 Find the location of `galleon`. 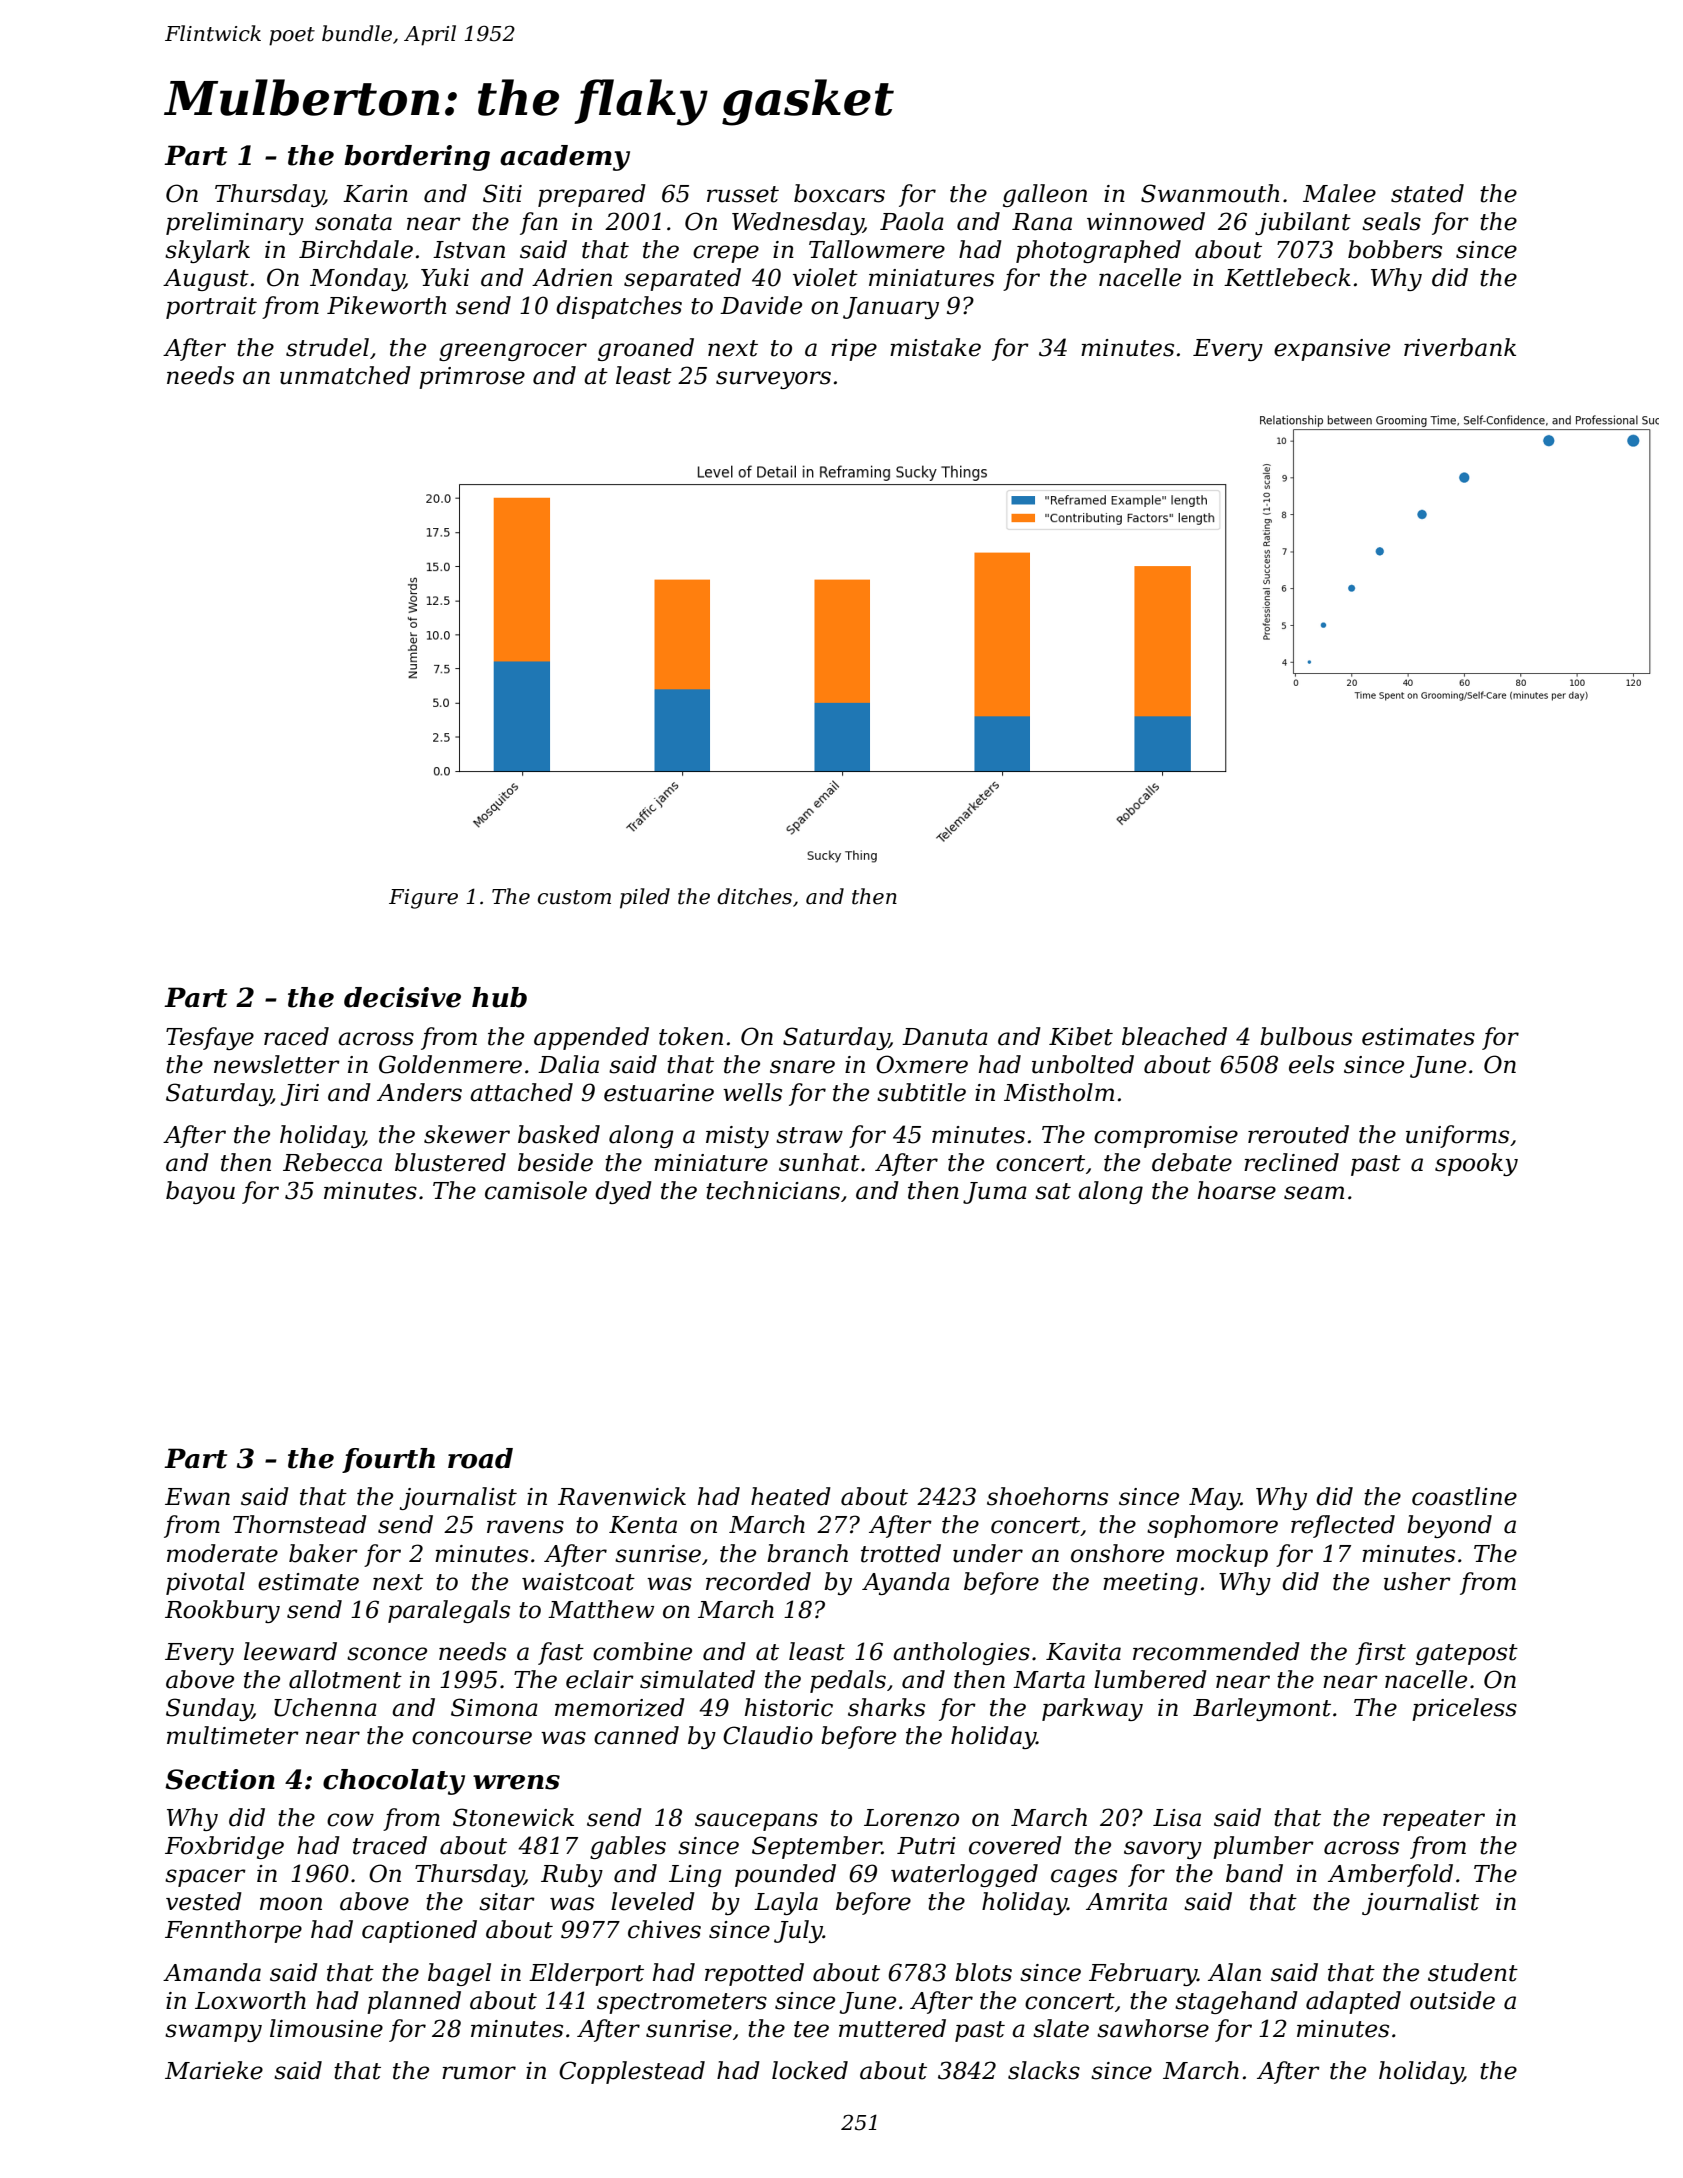

galleon is located at coordinates (1045, 195).
